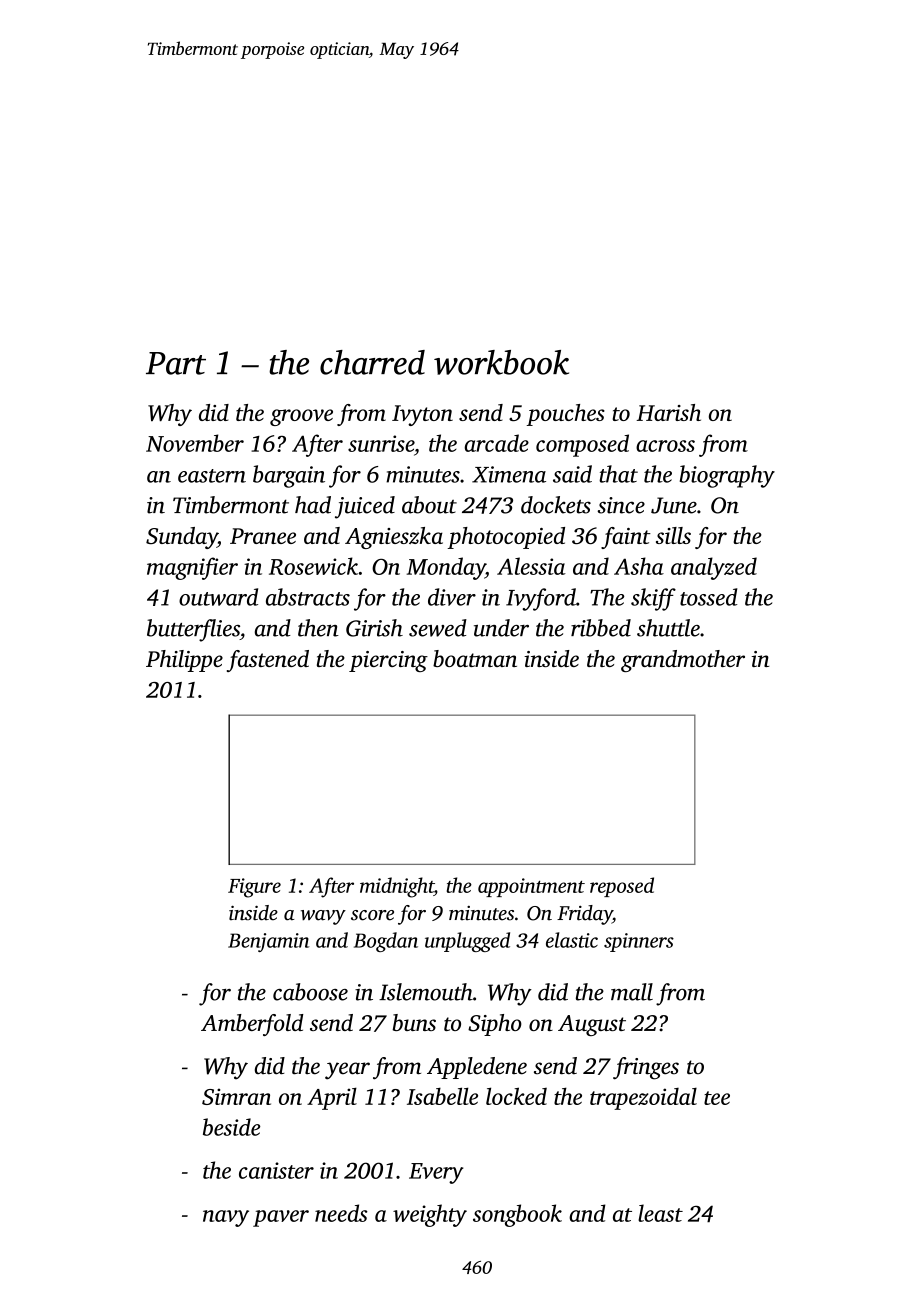 Image resolution: width=924 pixels, height=1311 pixels. What do you see at coordinates (184, 661) in the document?
I see `Philippe` at bounding box center [184, 661].
